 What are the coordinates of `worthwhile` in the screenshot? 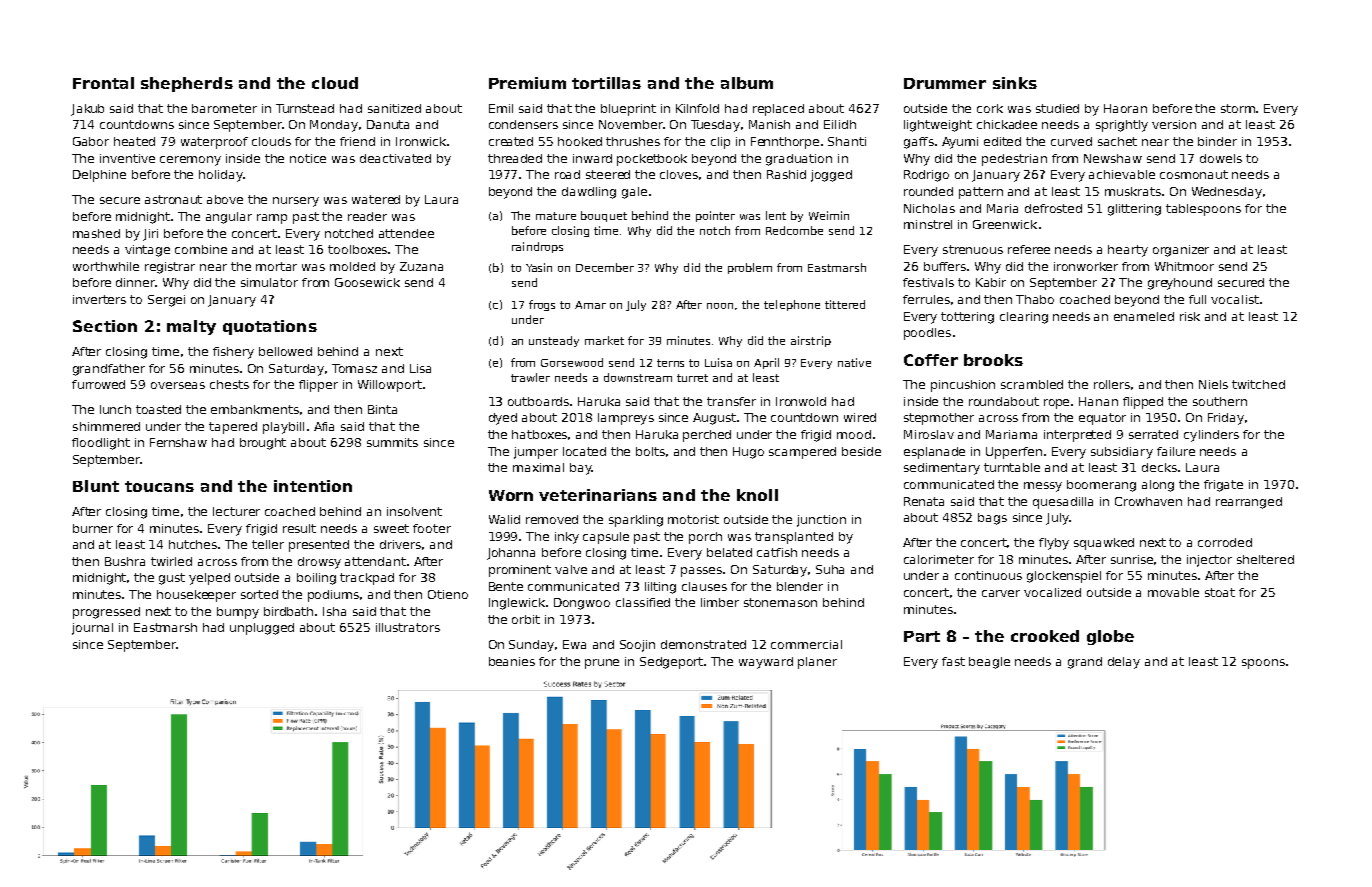 It's located at (106, 266).
